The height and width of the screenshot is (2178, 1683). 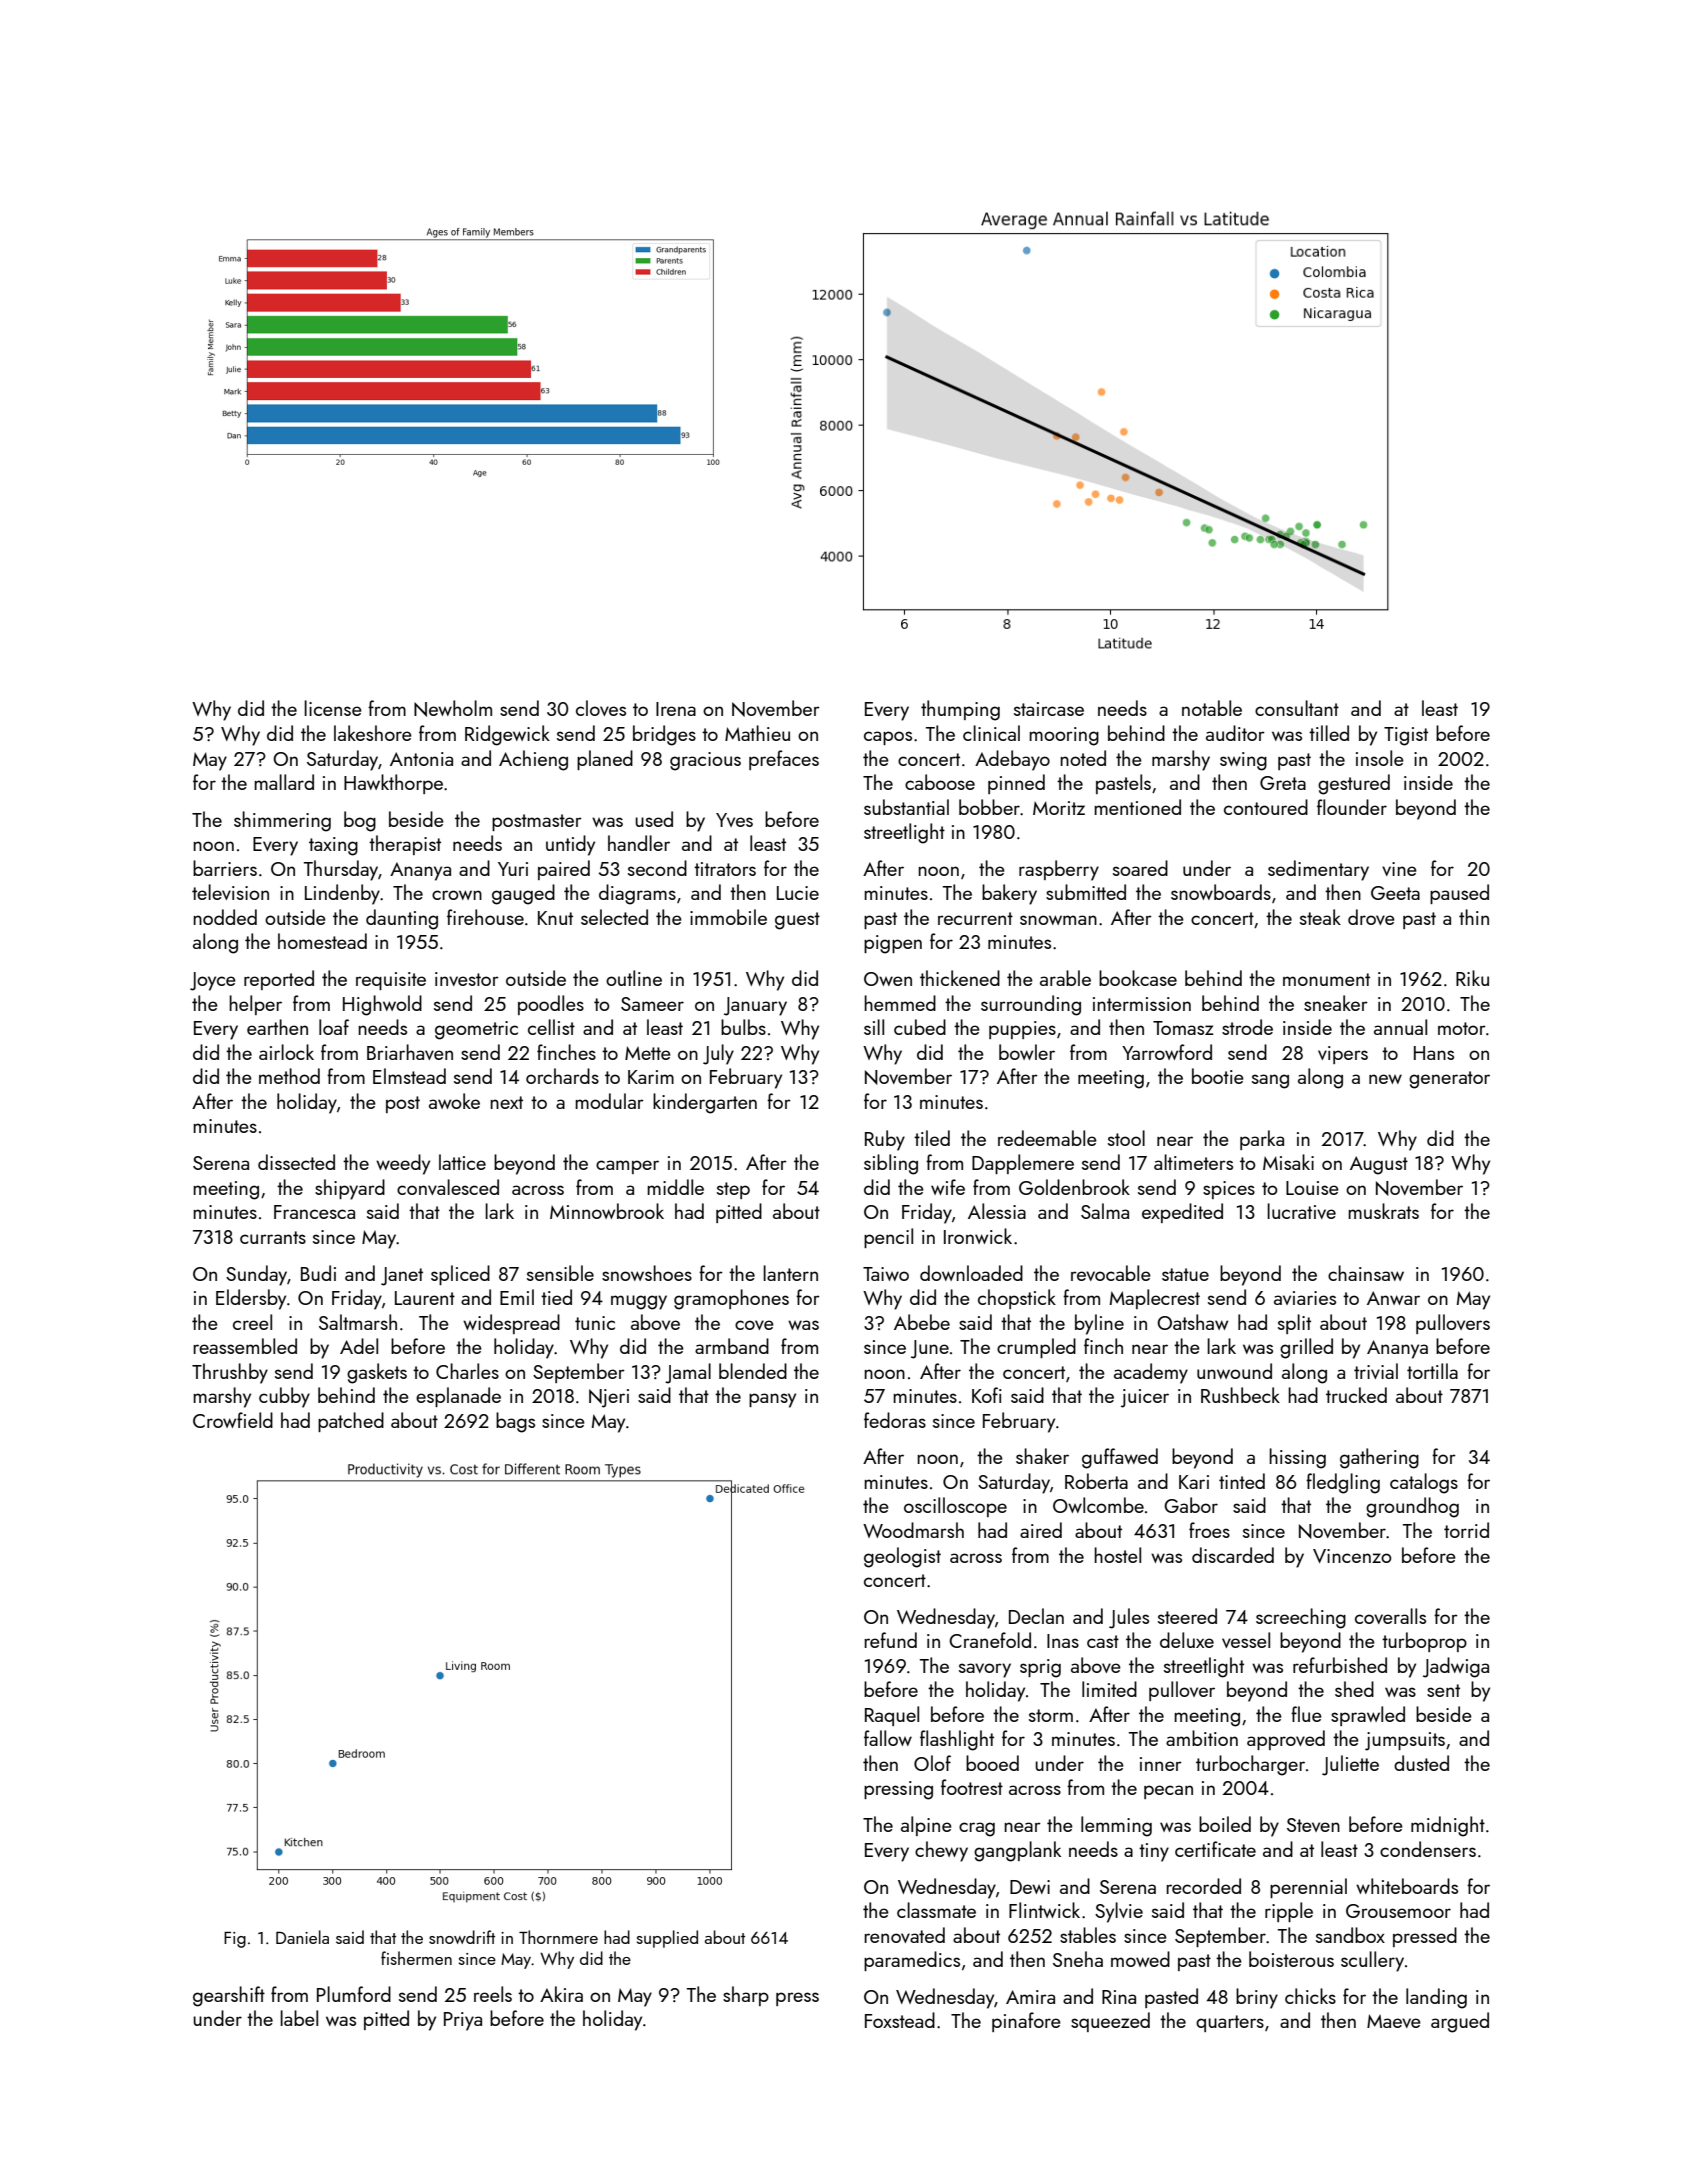 I want to click on Daniela, so click(x=302, y=1937).
